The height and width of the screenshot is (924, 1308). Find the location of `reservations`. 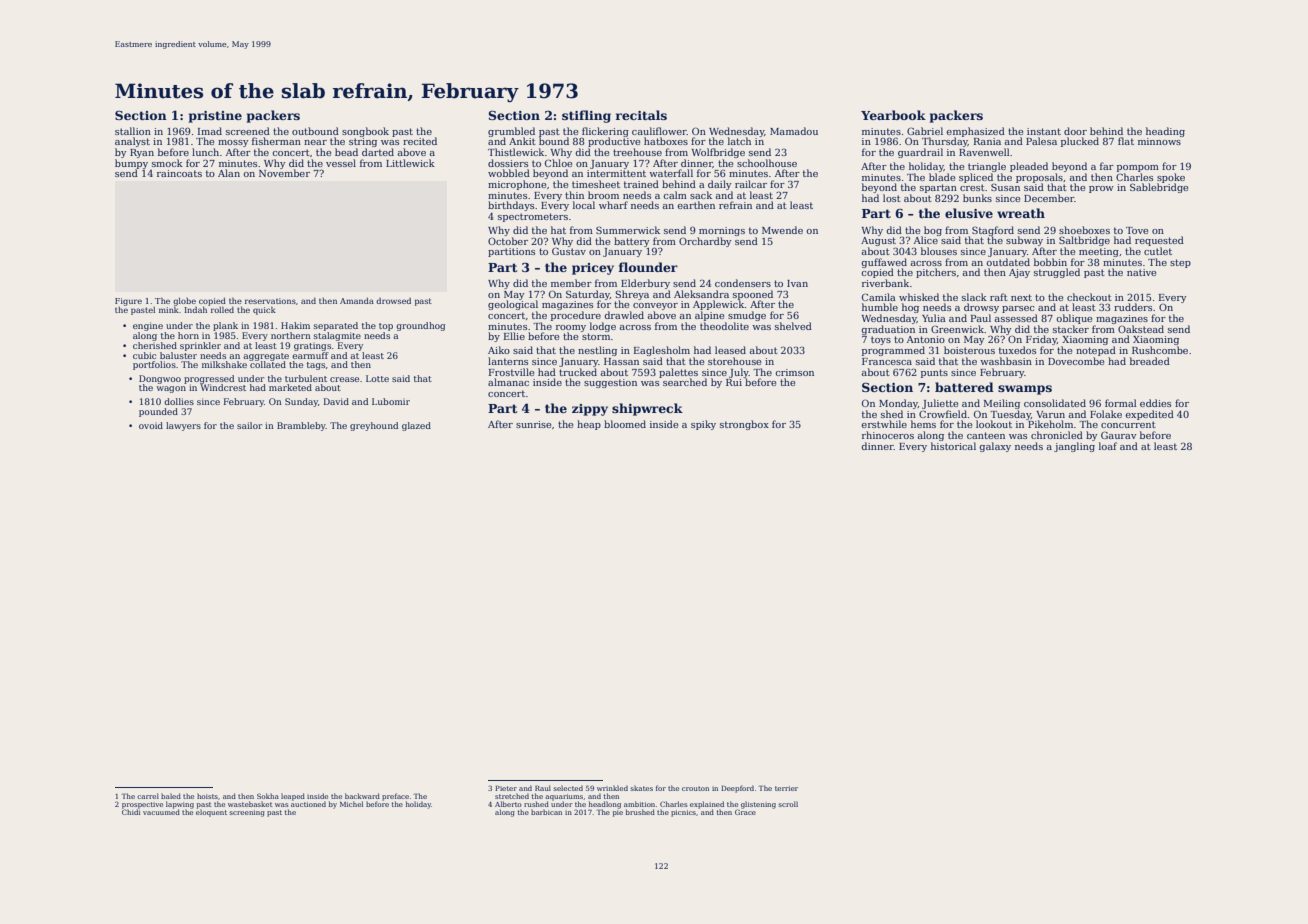

reservations is located at coordinates (270, 301).
